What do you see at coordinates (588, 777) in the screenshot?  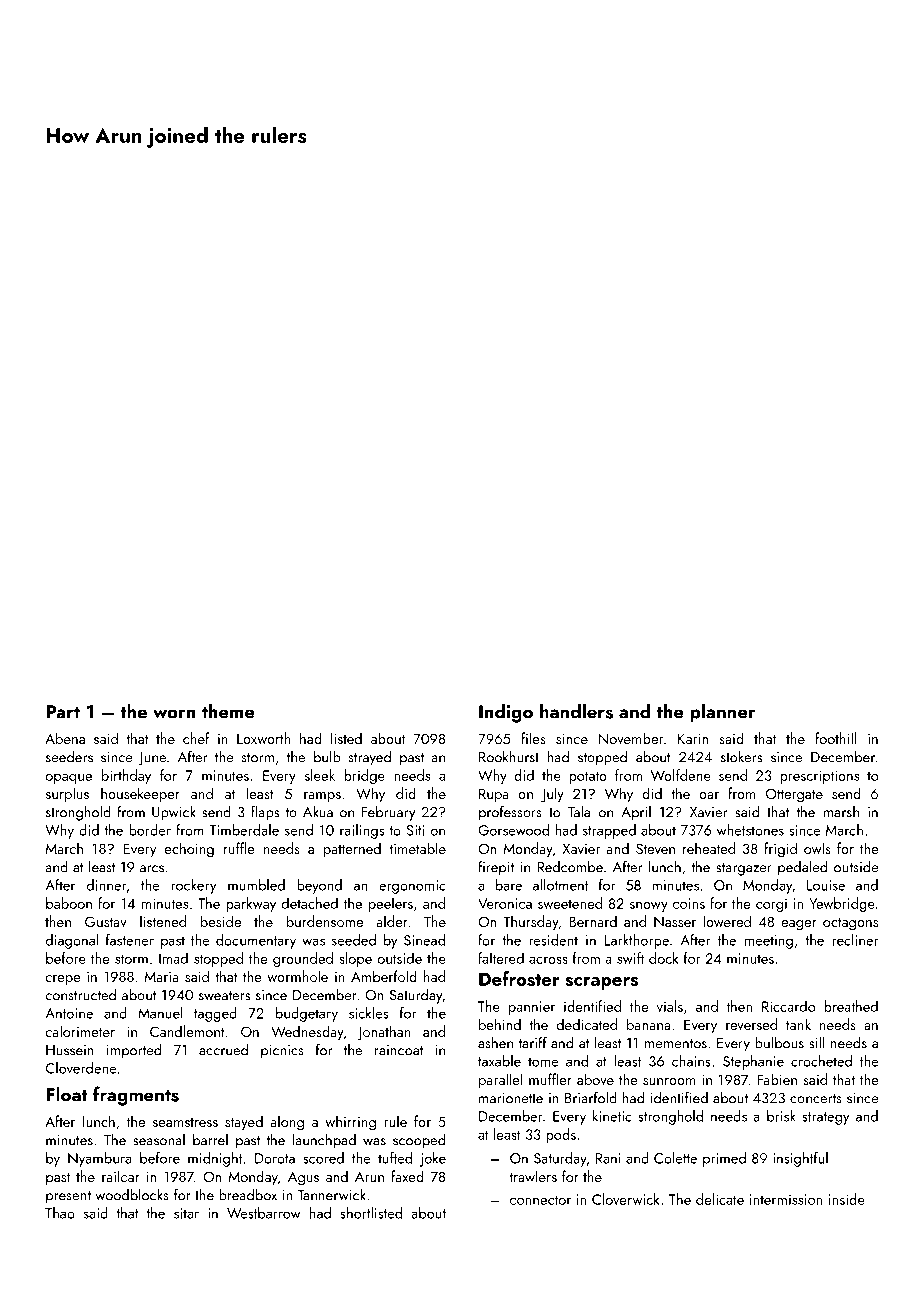 I see `potato` at bounding box center [588, 777].
